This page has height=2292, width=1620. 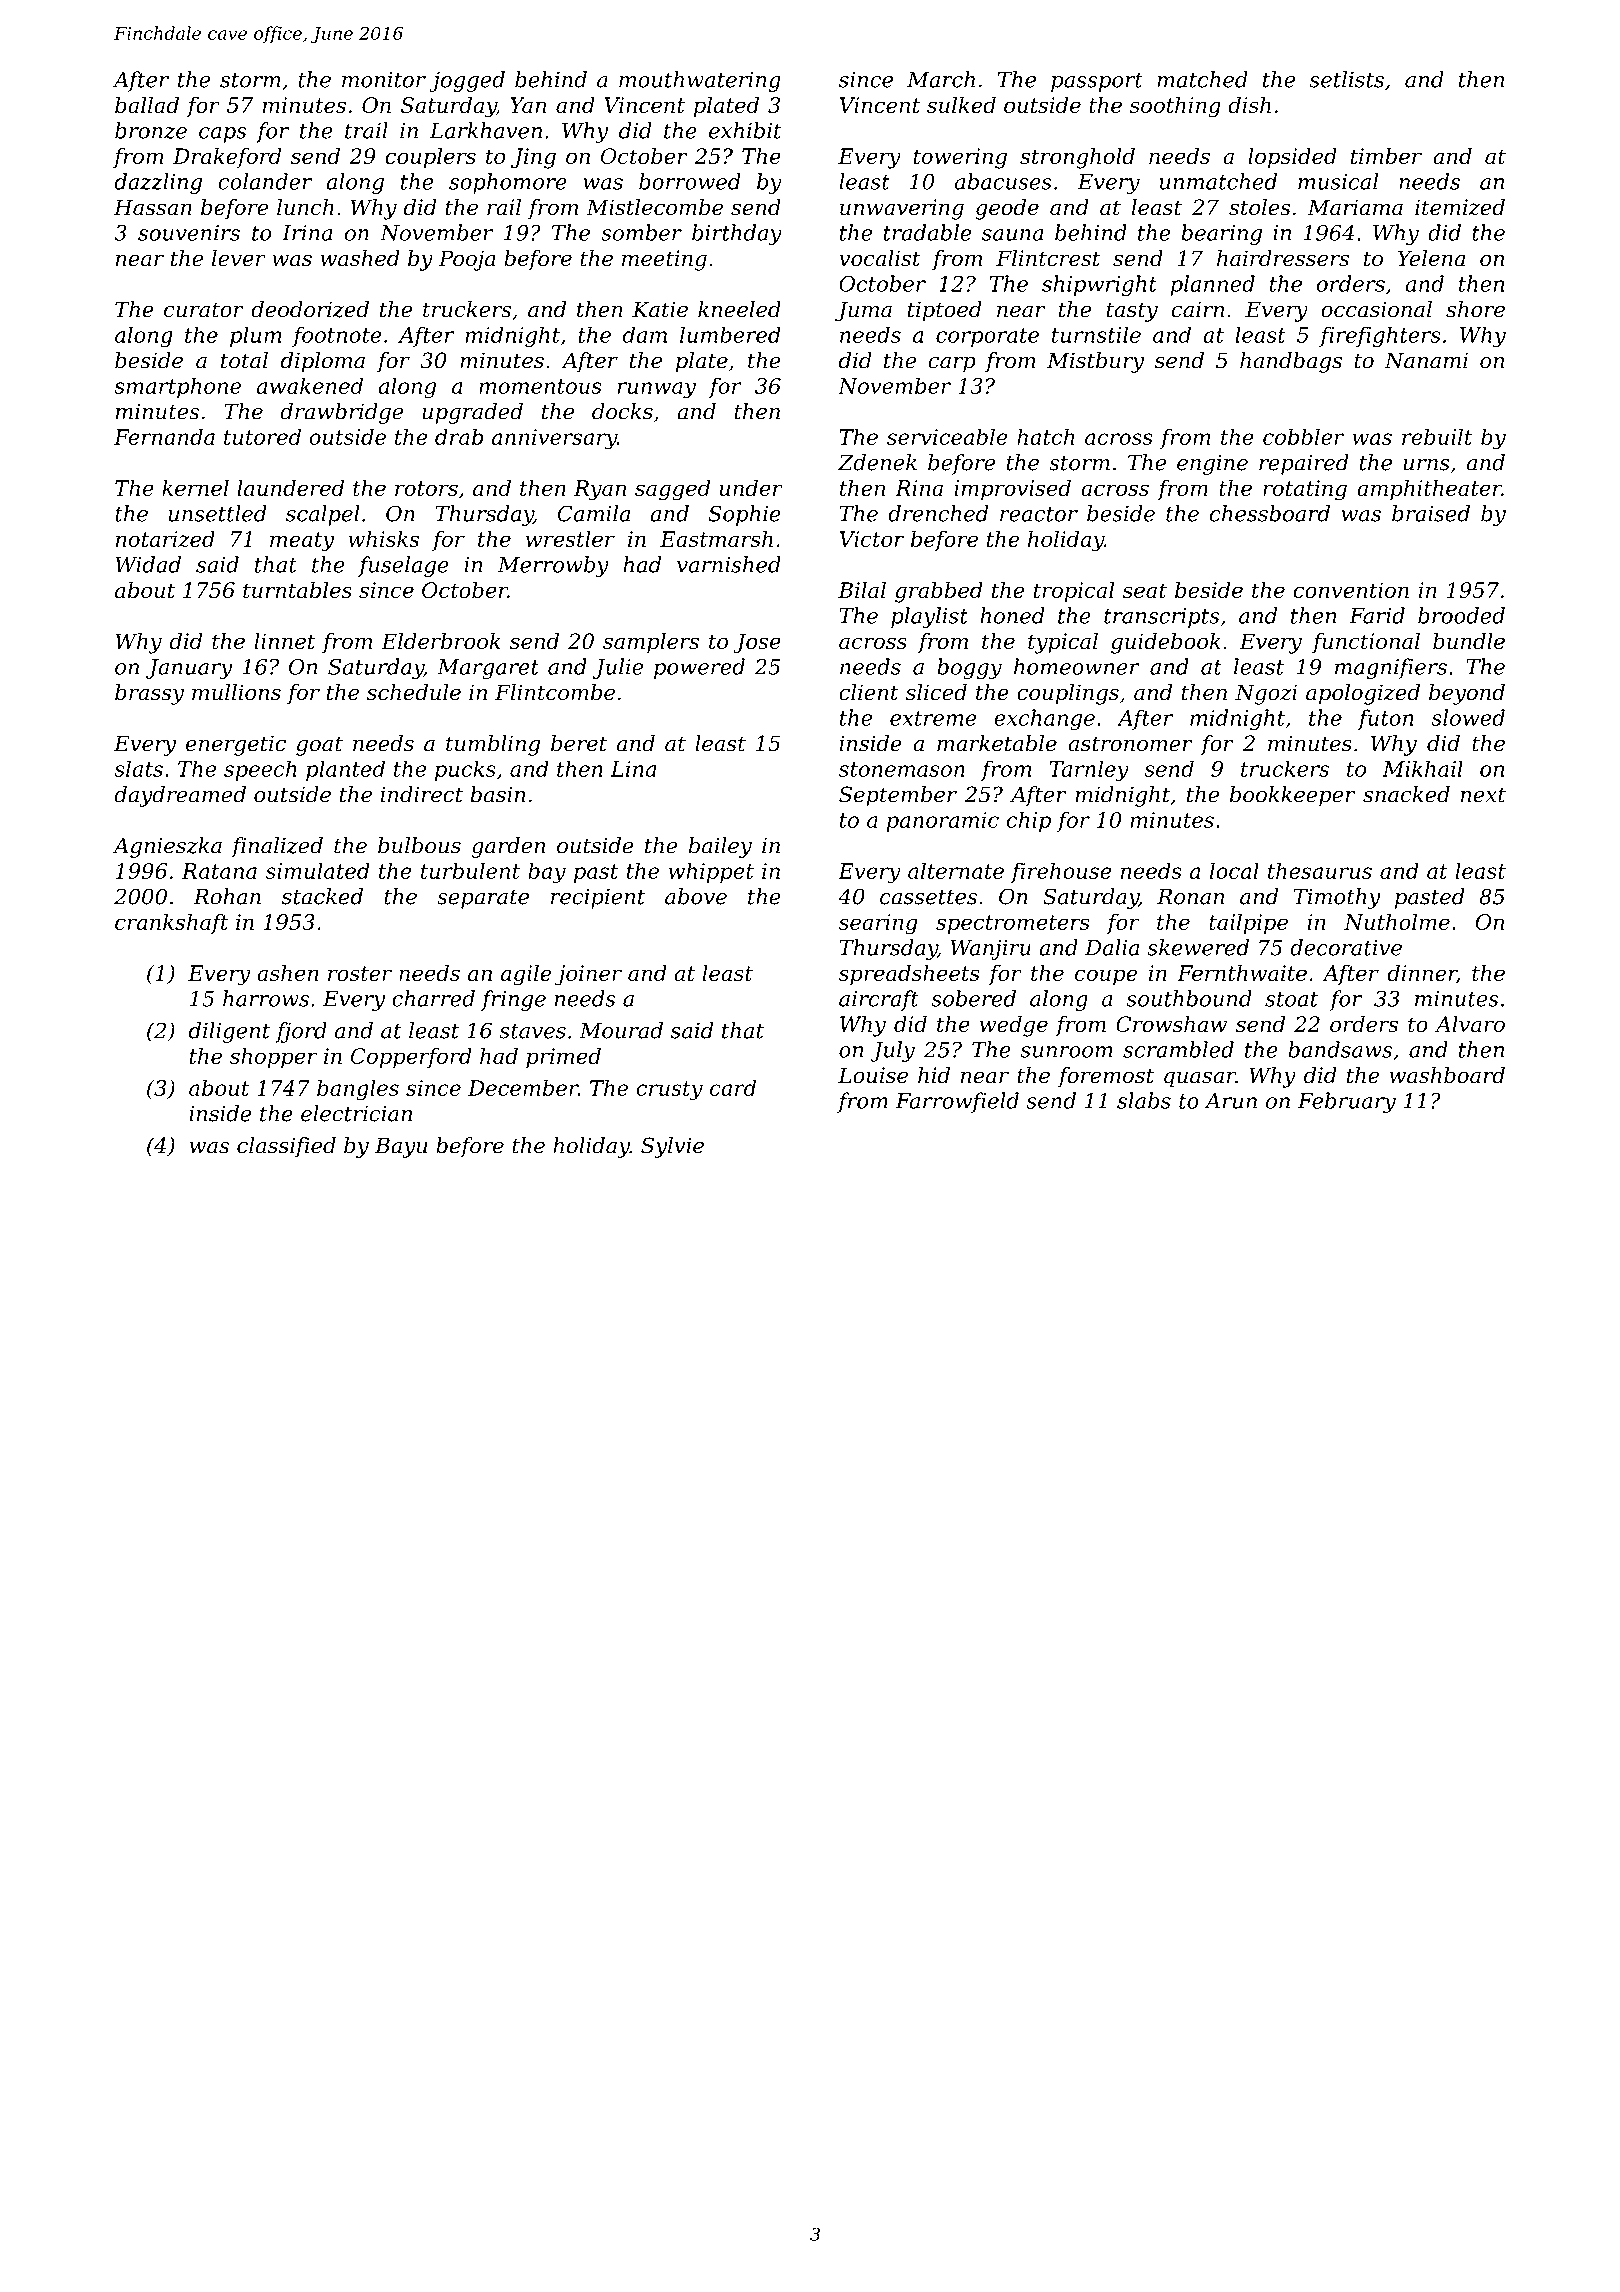 What do you see at coordinates (1292, 796) in the page?
I see `bookkeeper` at bounding box center [1292, 796].
